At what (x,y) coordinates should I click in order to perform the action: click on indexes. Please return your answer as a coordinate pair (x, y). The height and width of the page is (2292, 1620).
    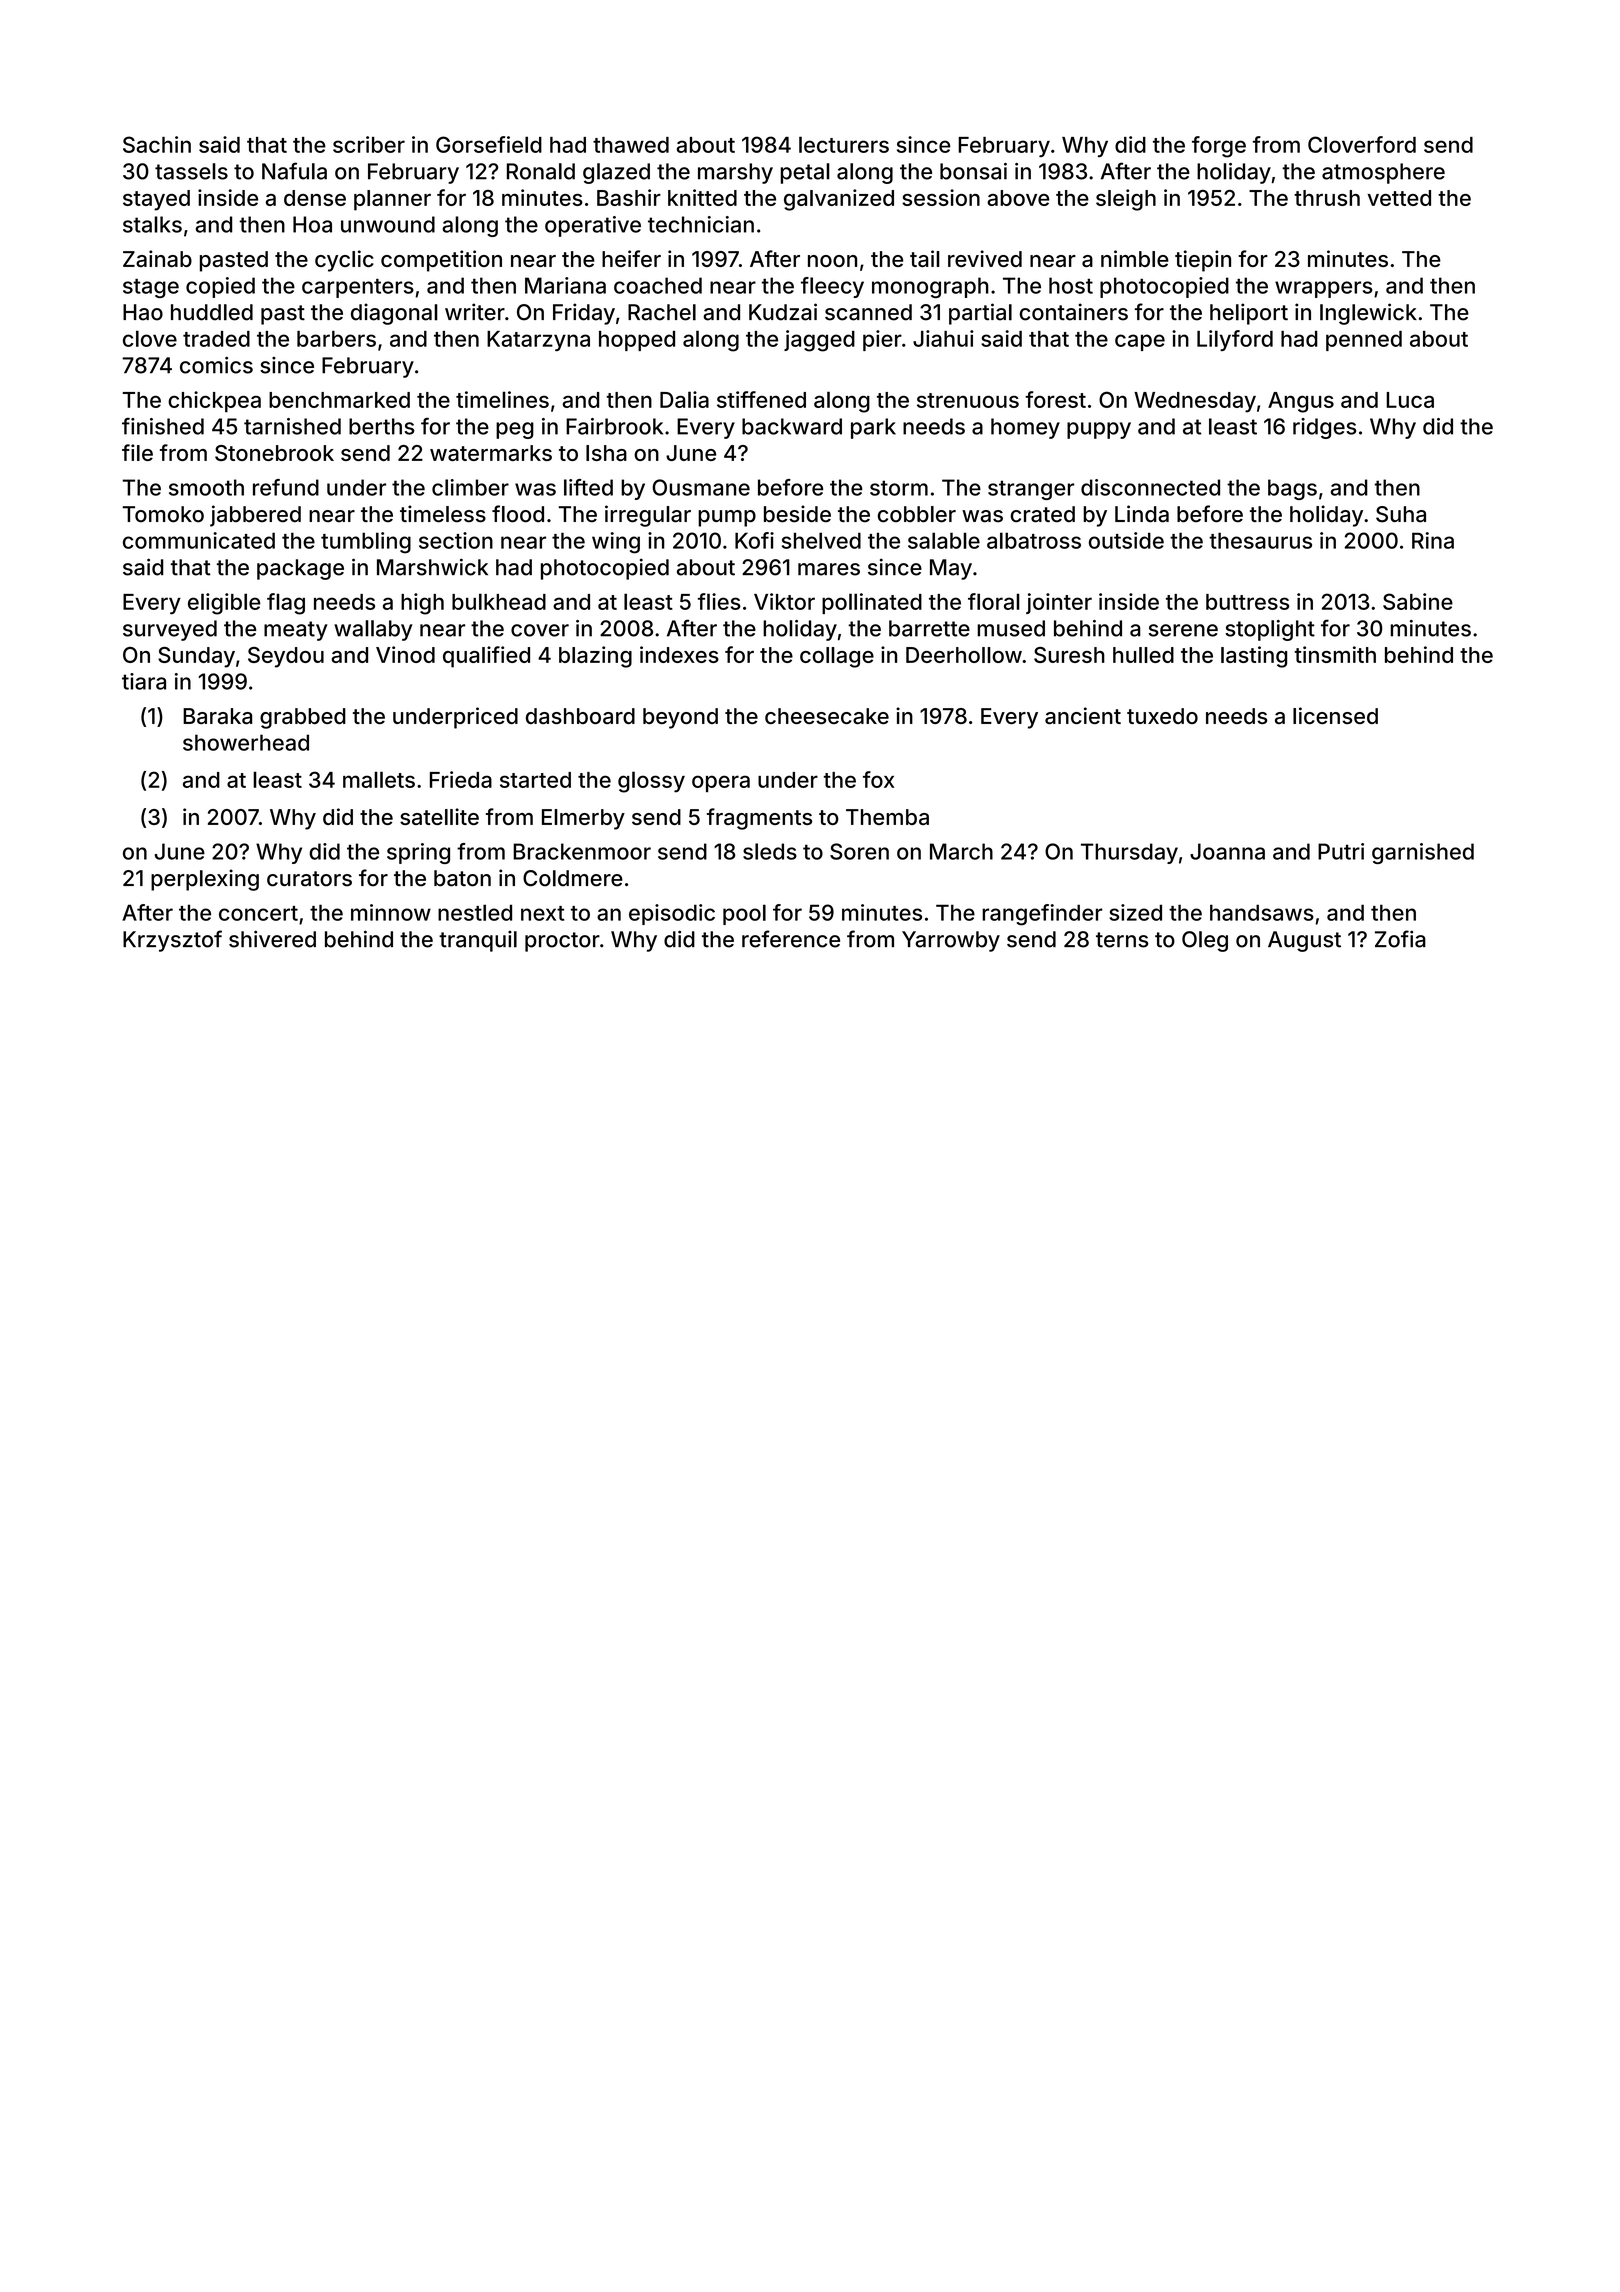
    Looking at the image, I should click on (679, 654).
